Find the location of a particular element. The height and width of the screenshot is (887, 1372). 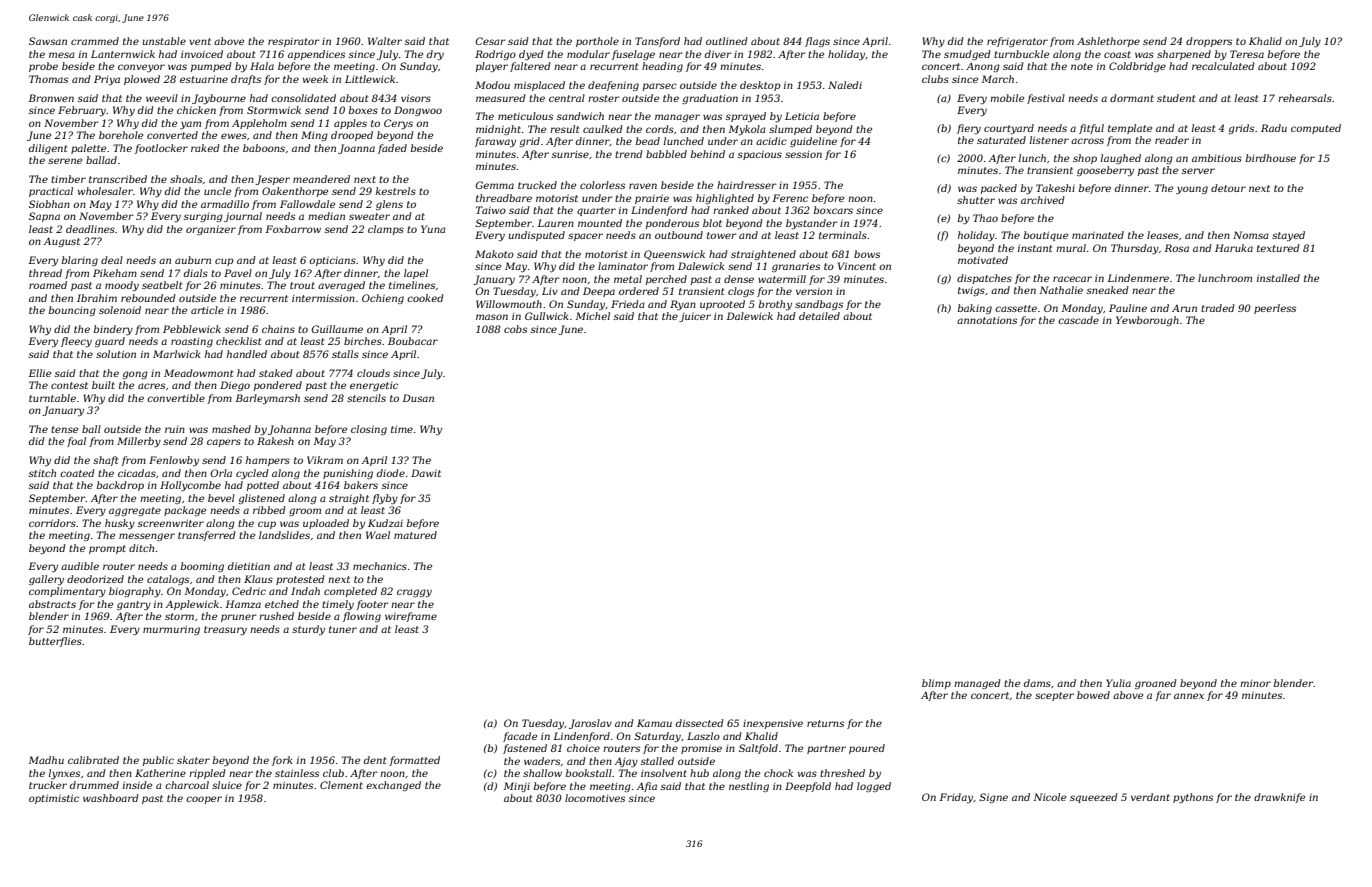

meticulous is located at coordinates (525, 116).
